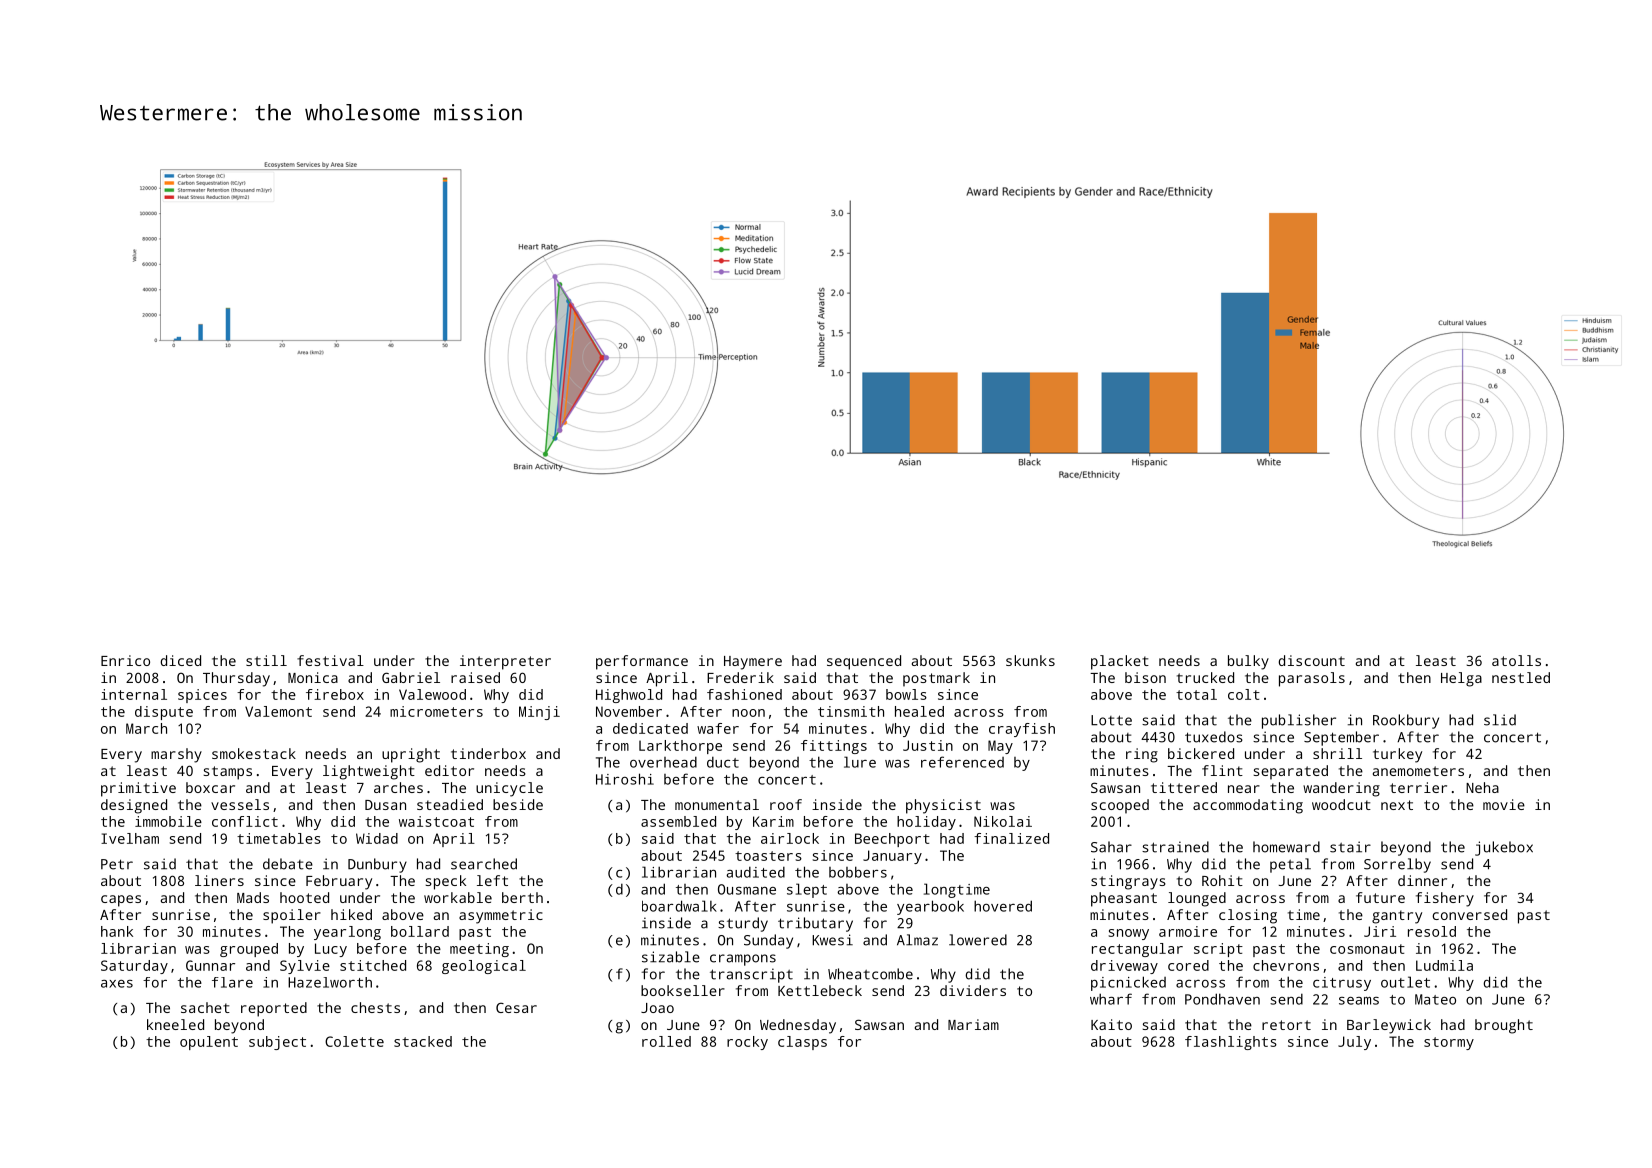 Image resolution: width=1652 pixels, height=1168 pixels. Describe the element at coordinates (274, 1009) in the screenshot. I see `reported` at that location.
